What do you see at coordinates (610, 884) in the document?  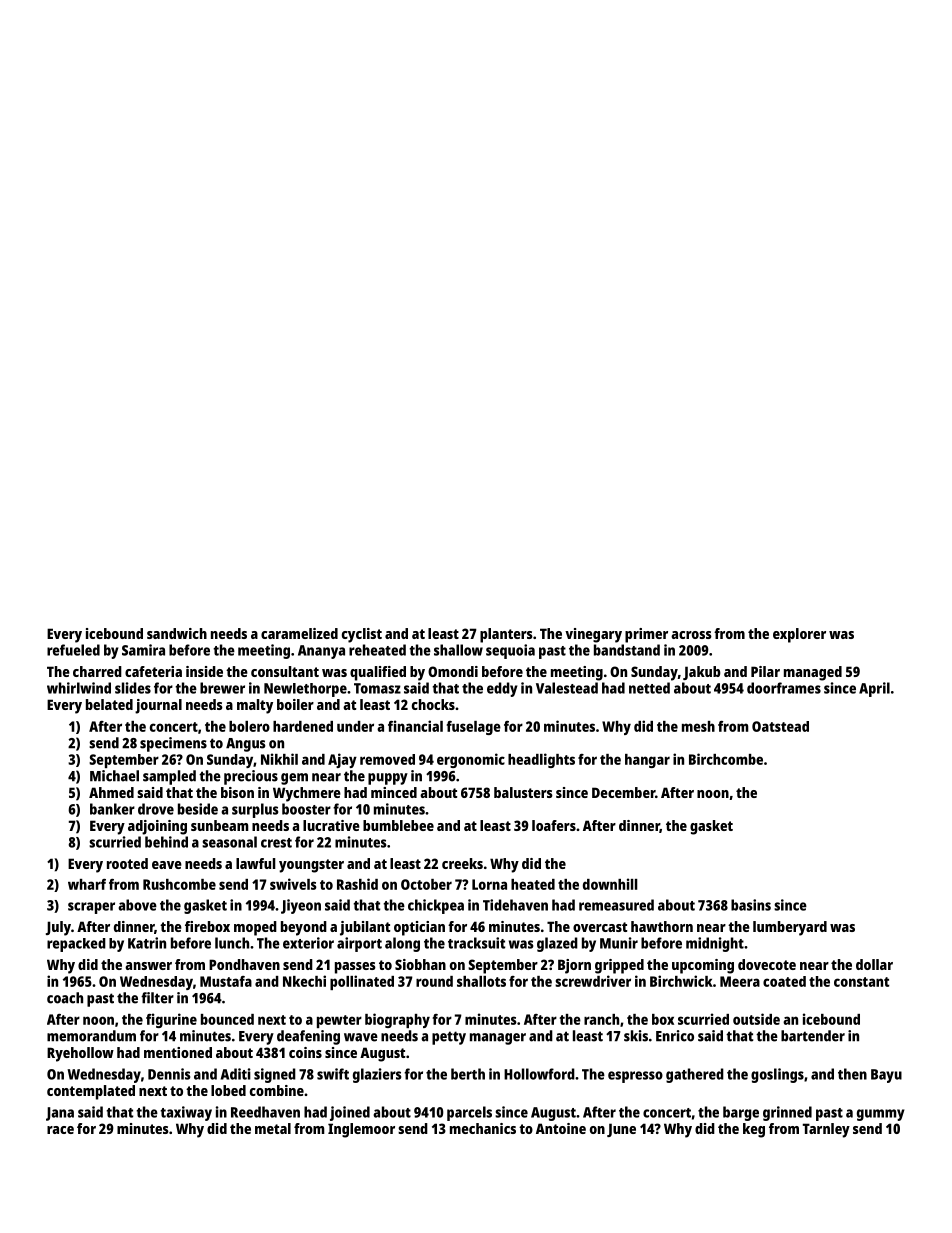 I see `downhill` at bounding box center [610, 884].
